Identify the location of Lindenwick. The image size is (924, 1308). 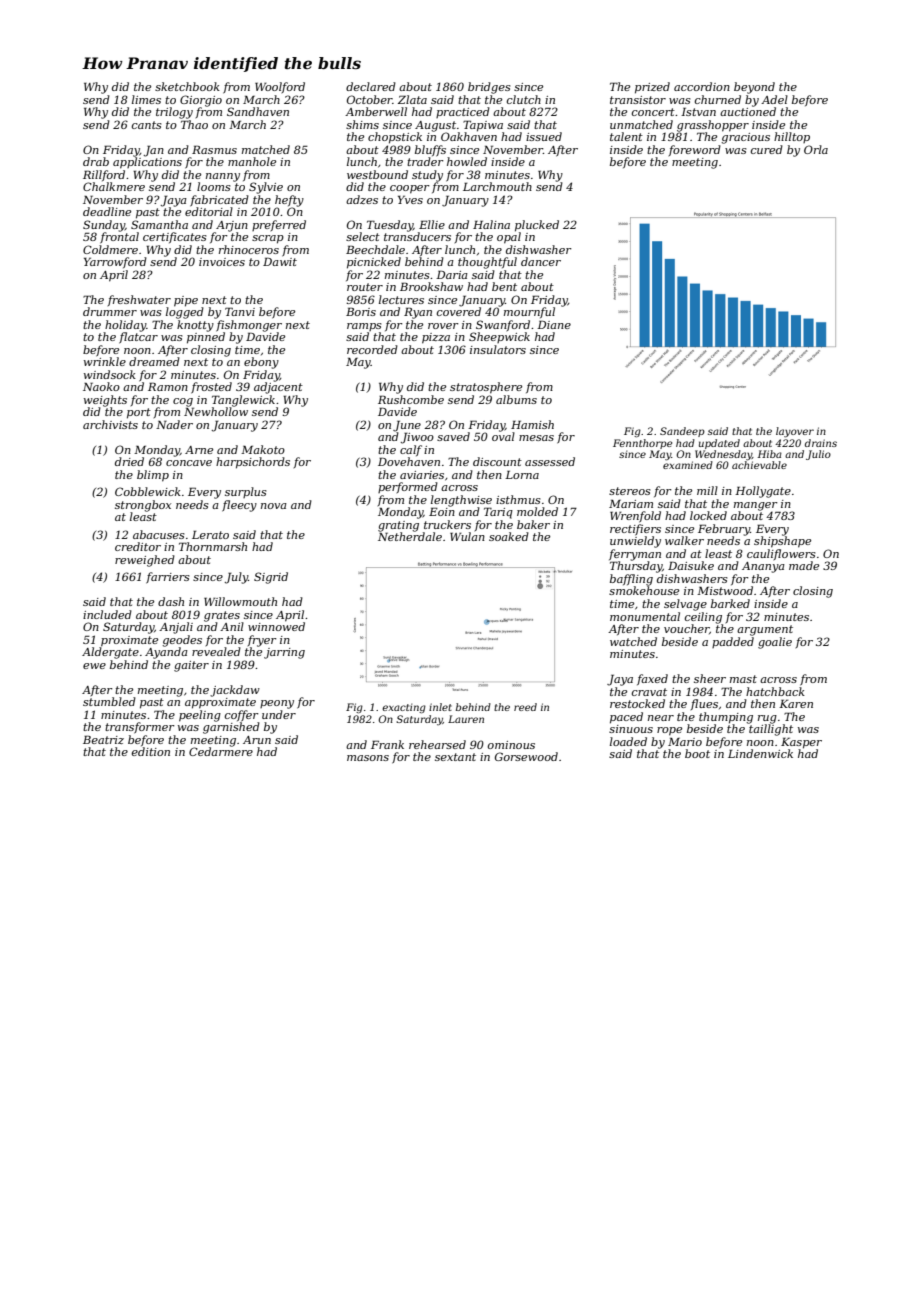
(760, 753).
